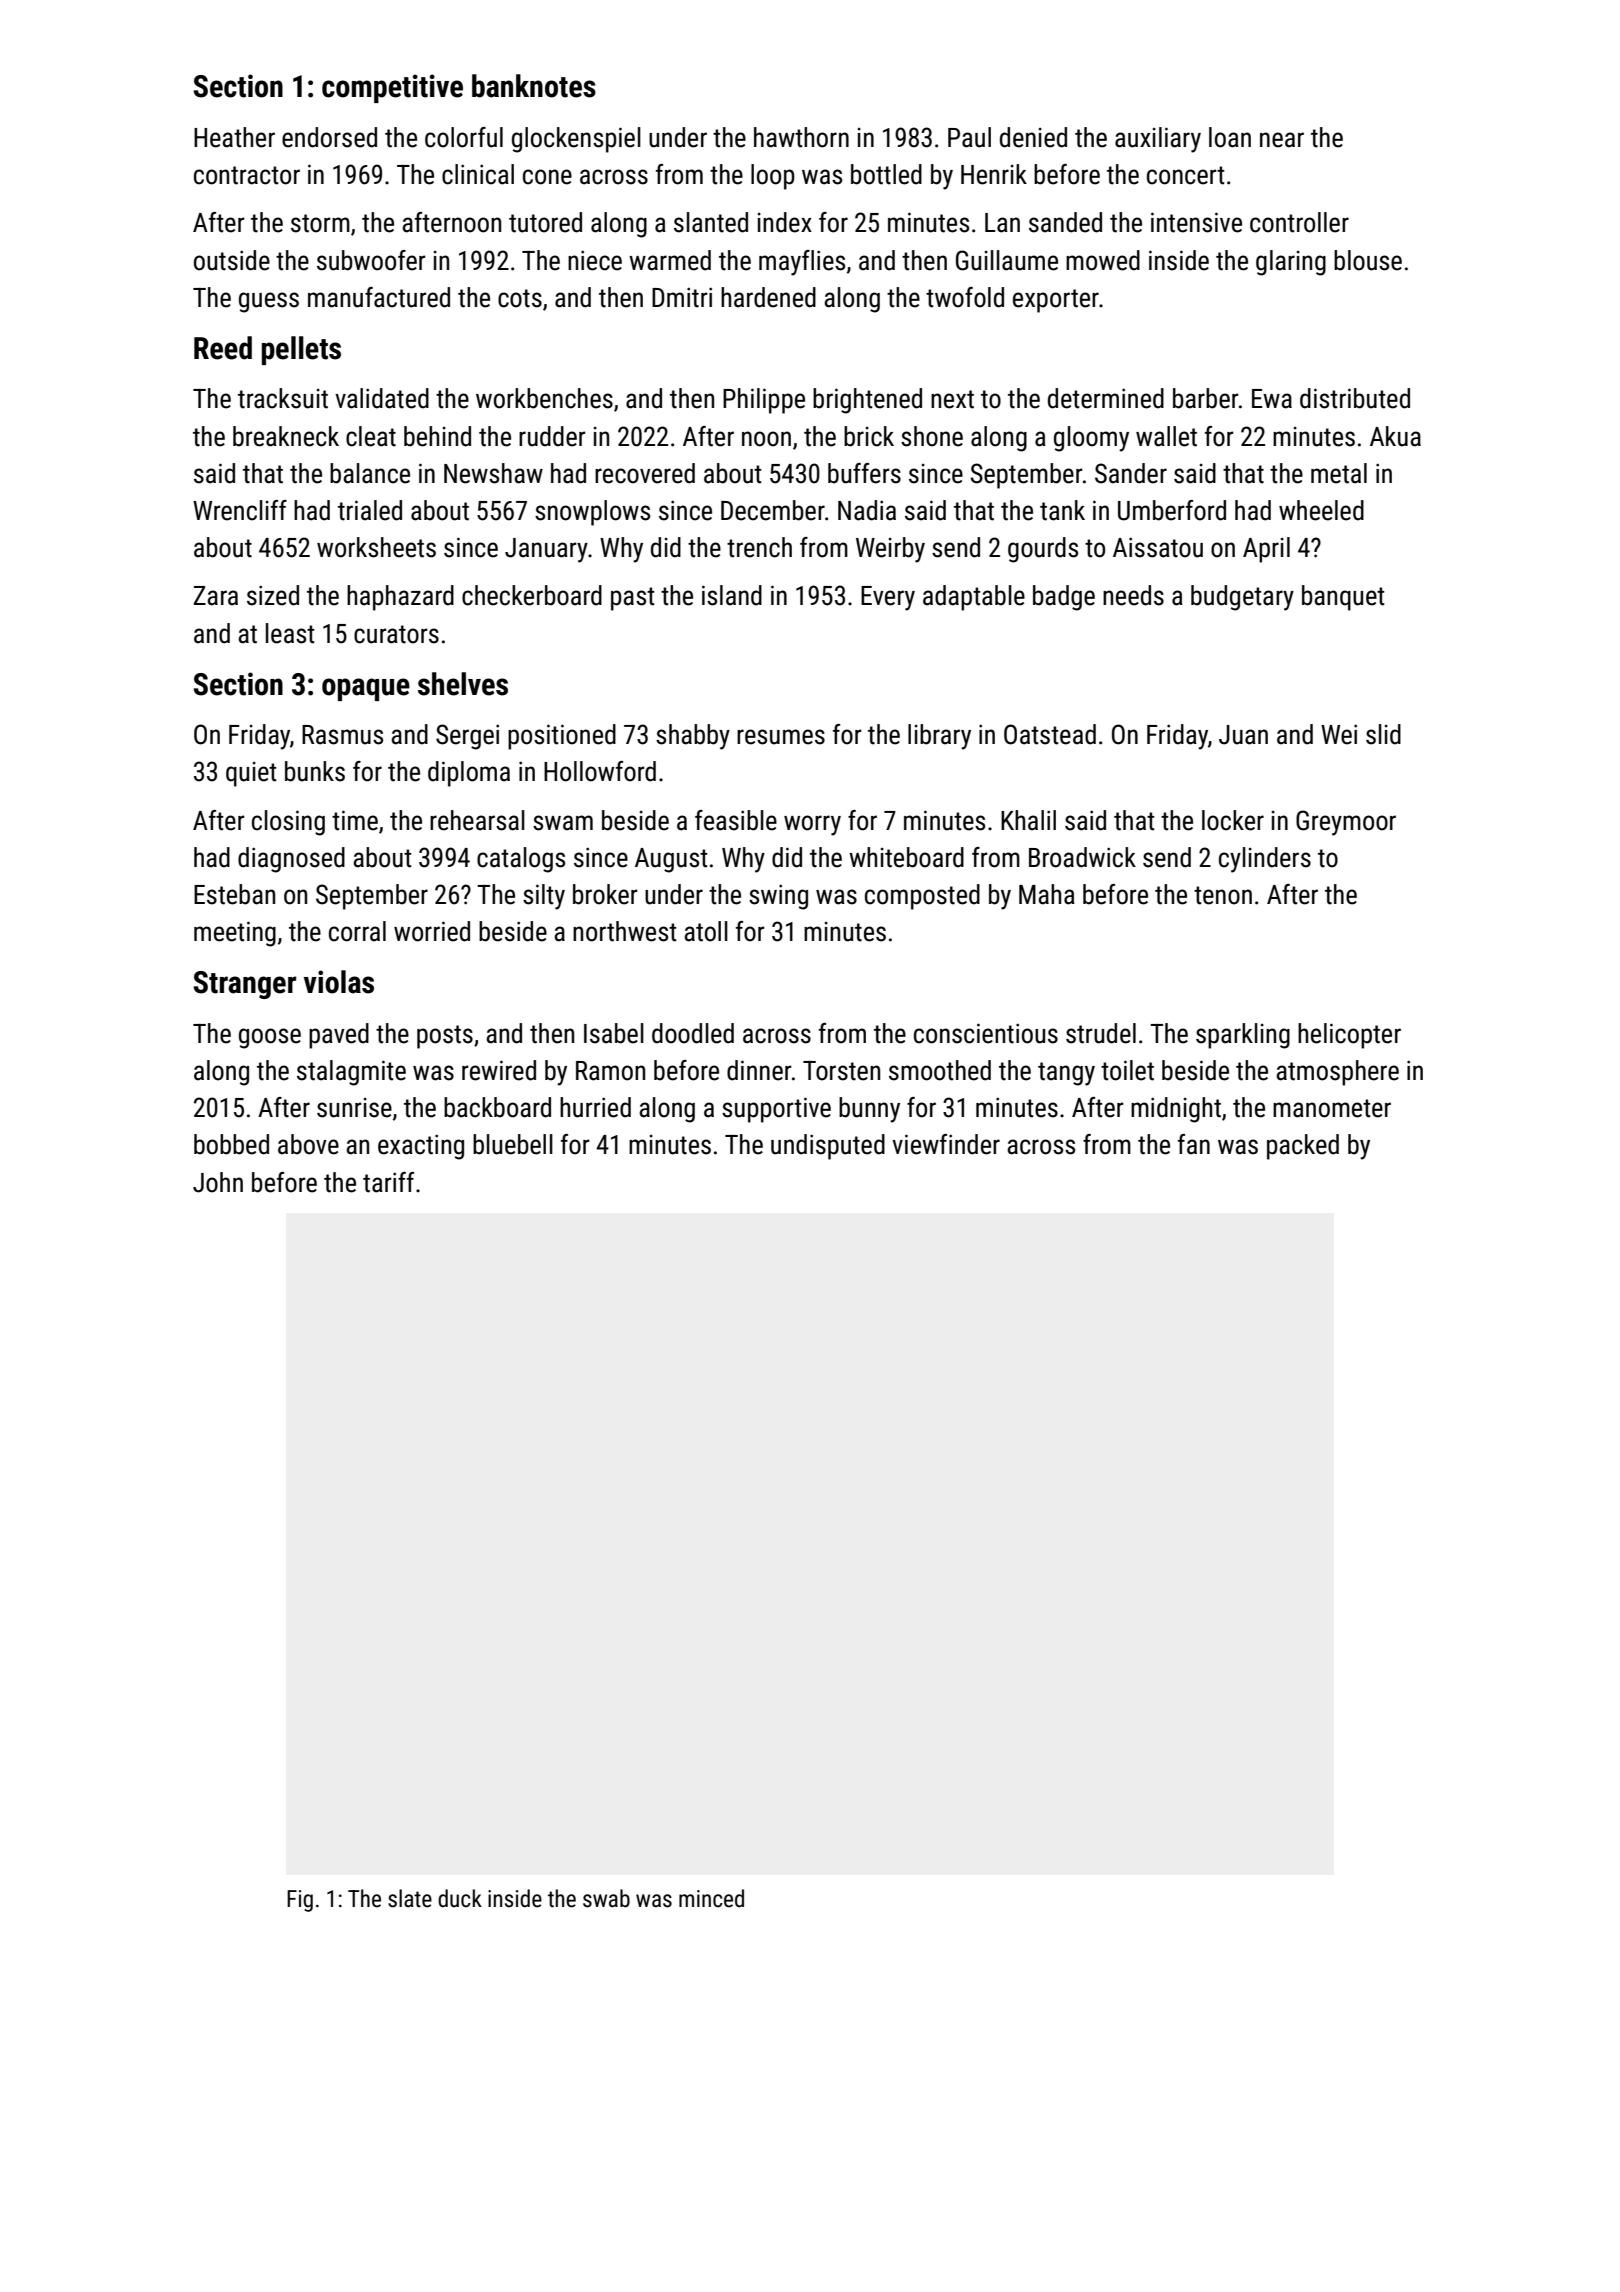  I want to click on packed, so click(1303, 1147).
